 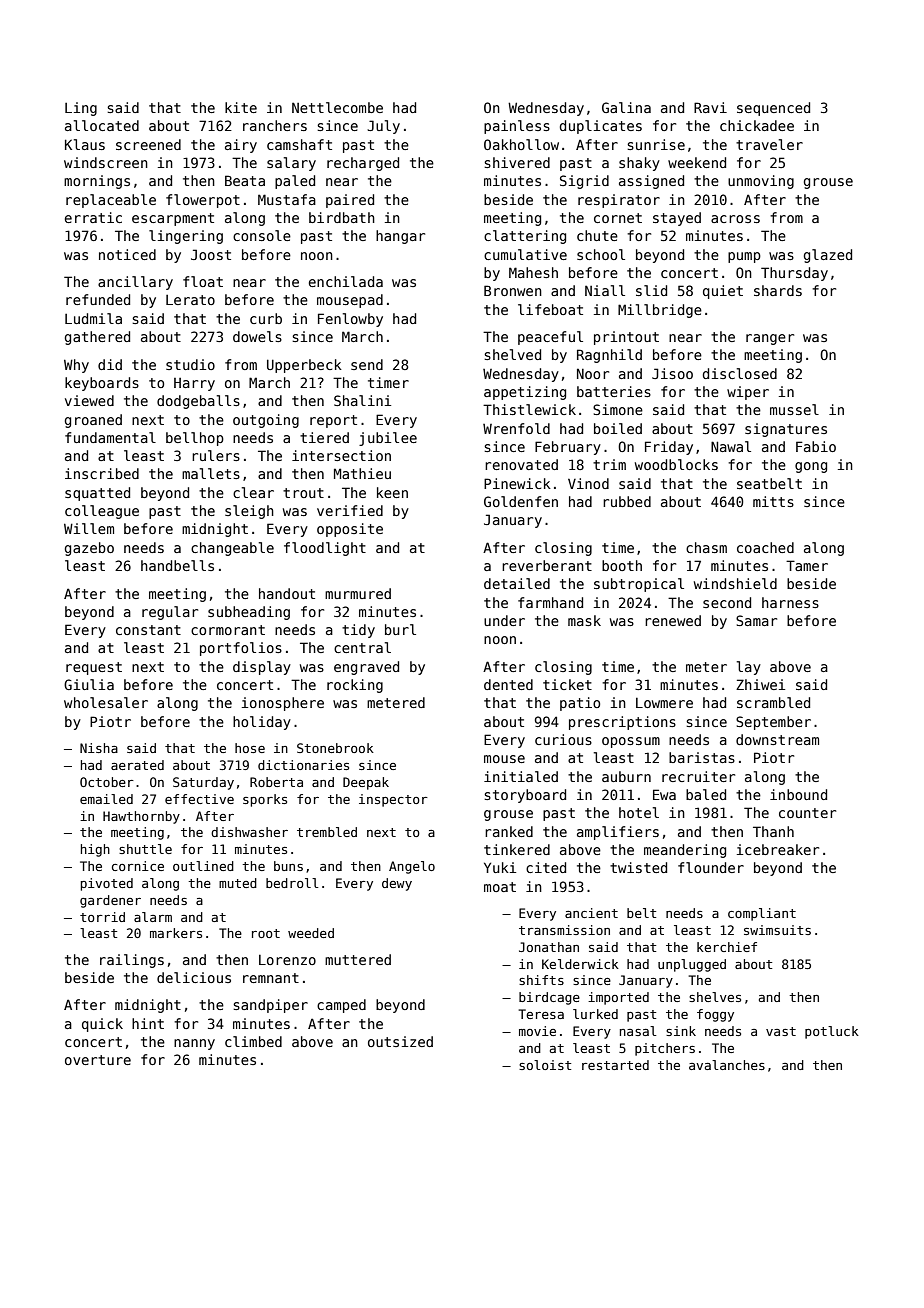 What do you see at coordinates (173, 219) in the page?
I see `escarpment` at bounding box center [173, 219].
